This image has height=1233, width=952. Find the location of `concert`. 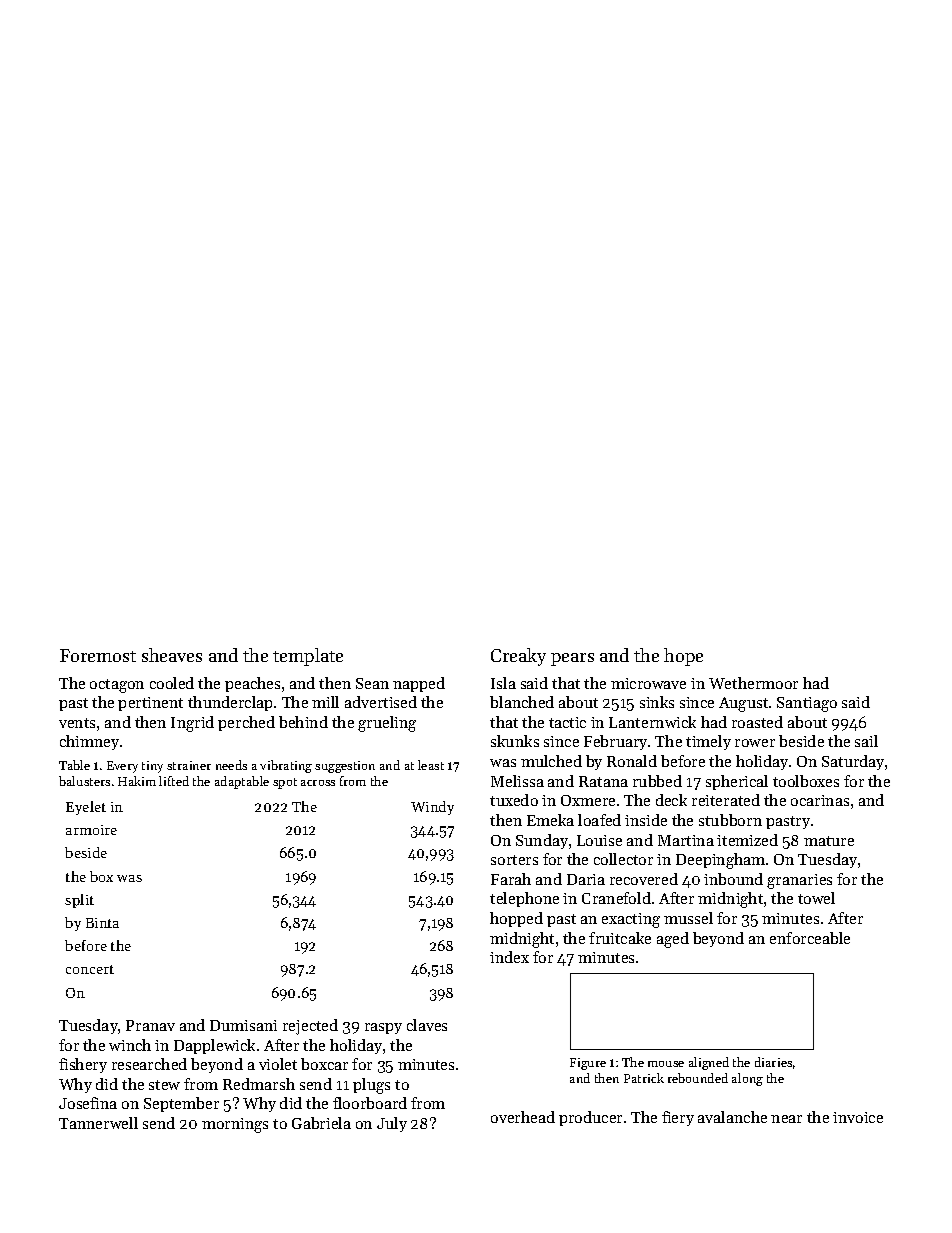

concert is located at coordinates (90, 969).
